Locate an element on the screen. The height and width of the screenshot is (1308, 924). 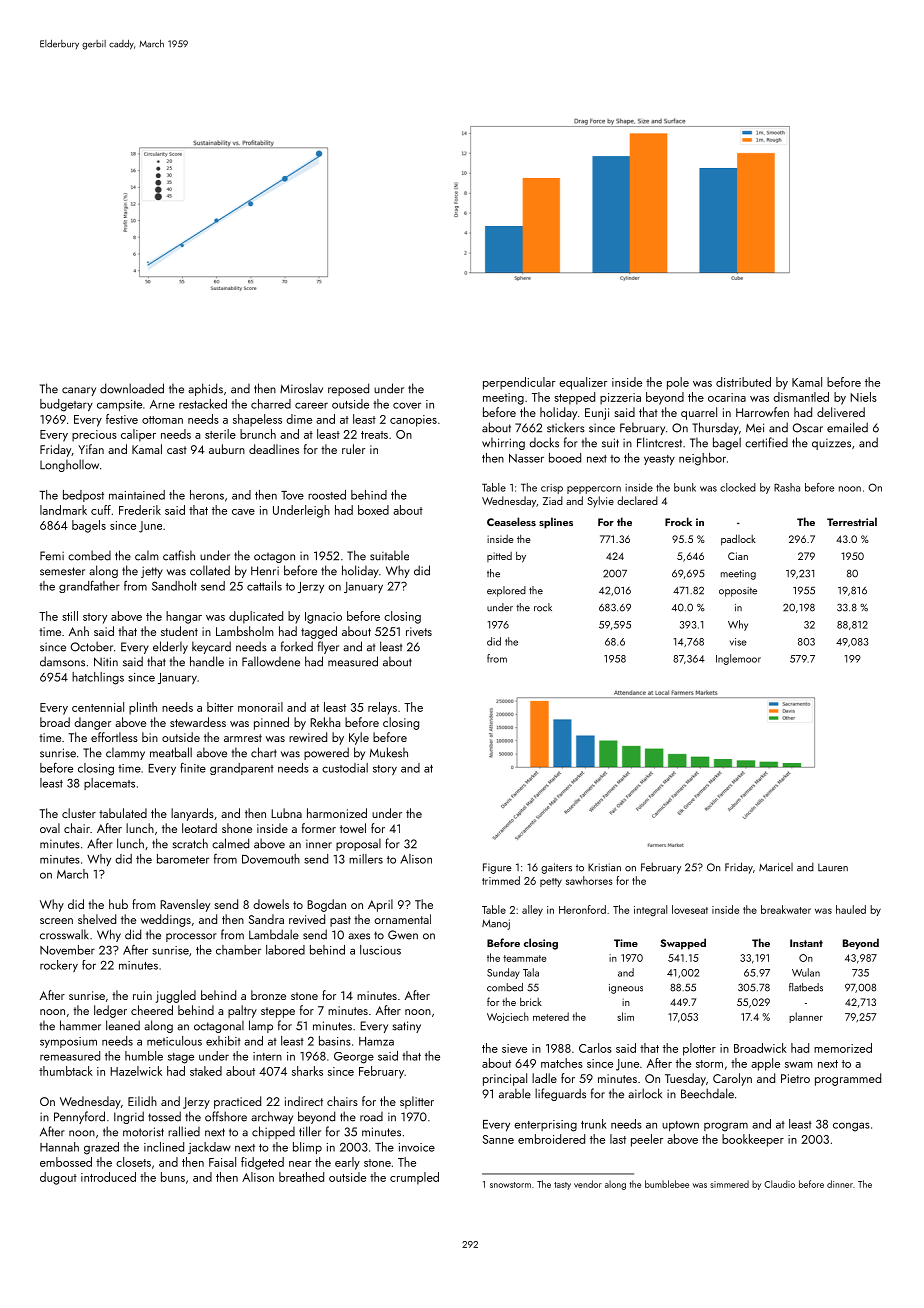
Faisal is located at coordinates (222, 1162).
